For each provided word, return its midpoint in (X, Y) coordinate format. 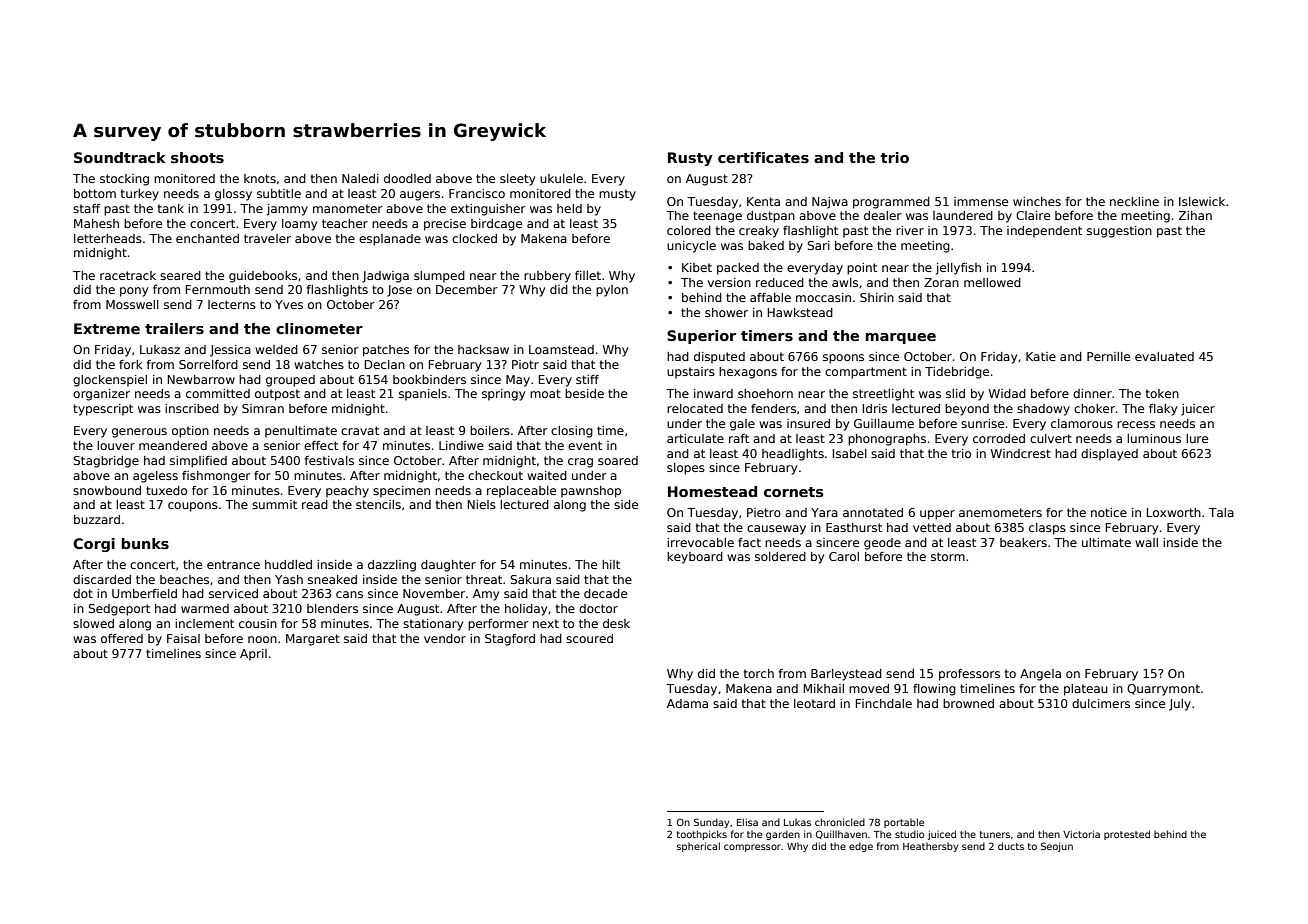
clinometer (319, 328)
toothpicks (702, 835)
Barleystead (846, 675)
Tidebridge (957, 373)
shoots (197, 157)
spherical (698, 847)
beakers (1023, 542)
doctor (598, 608)
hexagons (748, 373)
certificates (763, 157)
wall (1146, 542)
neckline (1134, 201)
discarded (102, 579)
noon (262, 639)
